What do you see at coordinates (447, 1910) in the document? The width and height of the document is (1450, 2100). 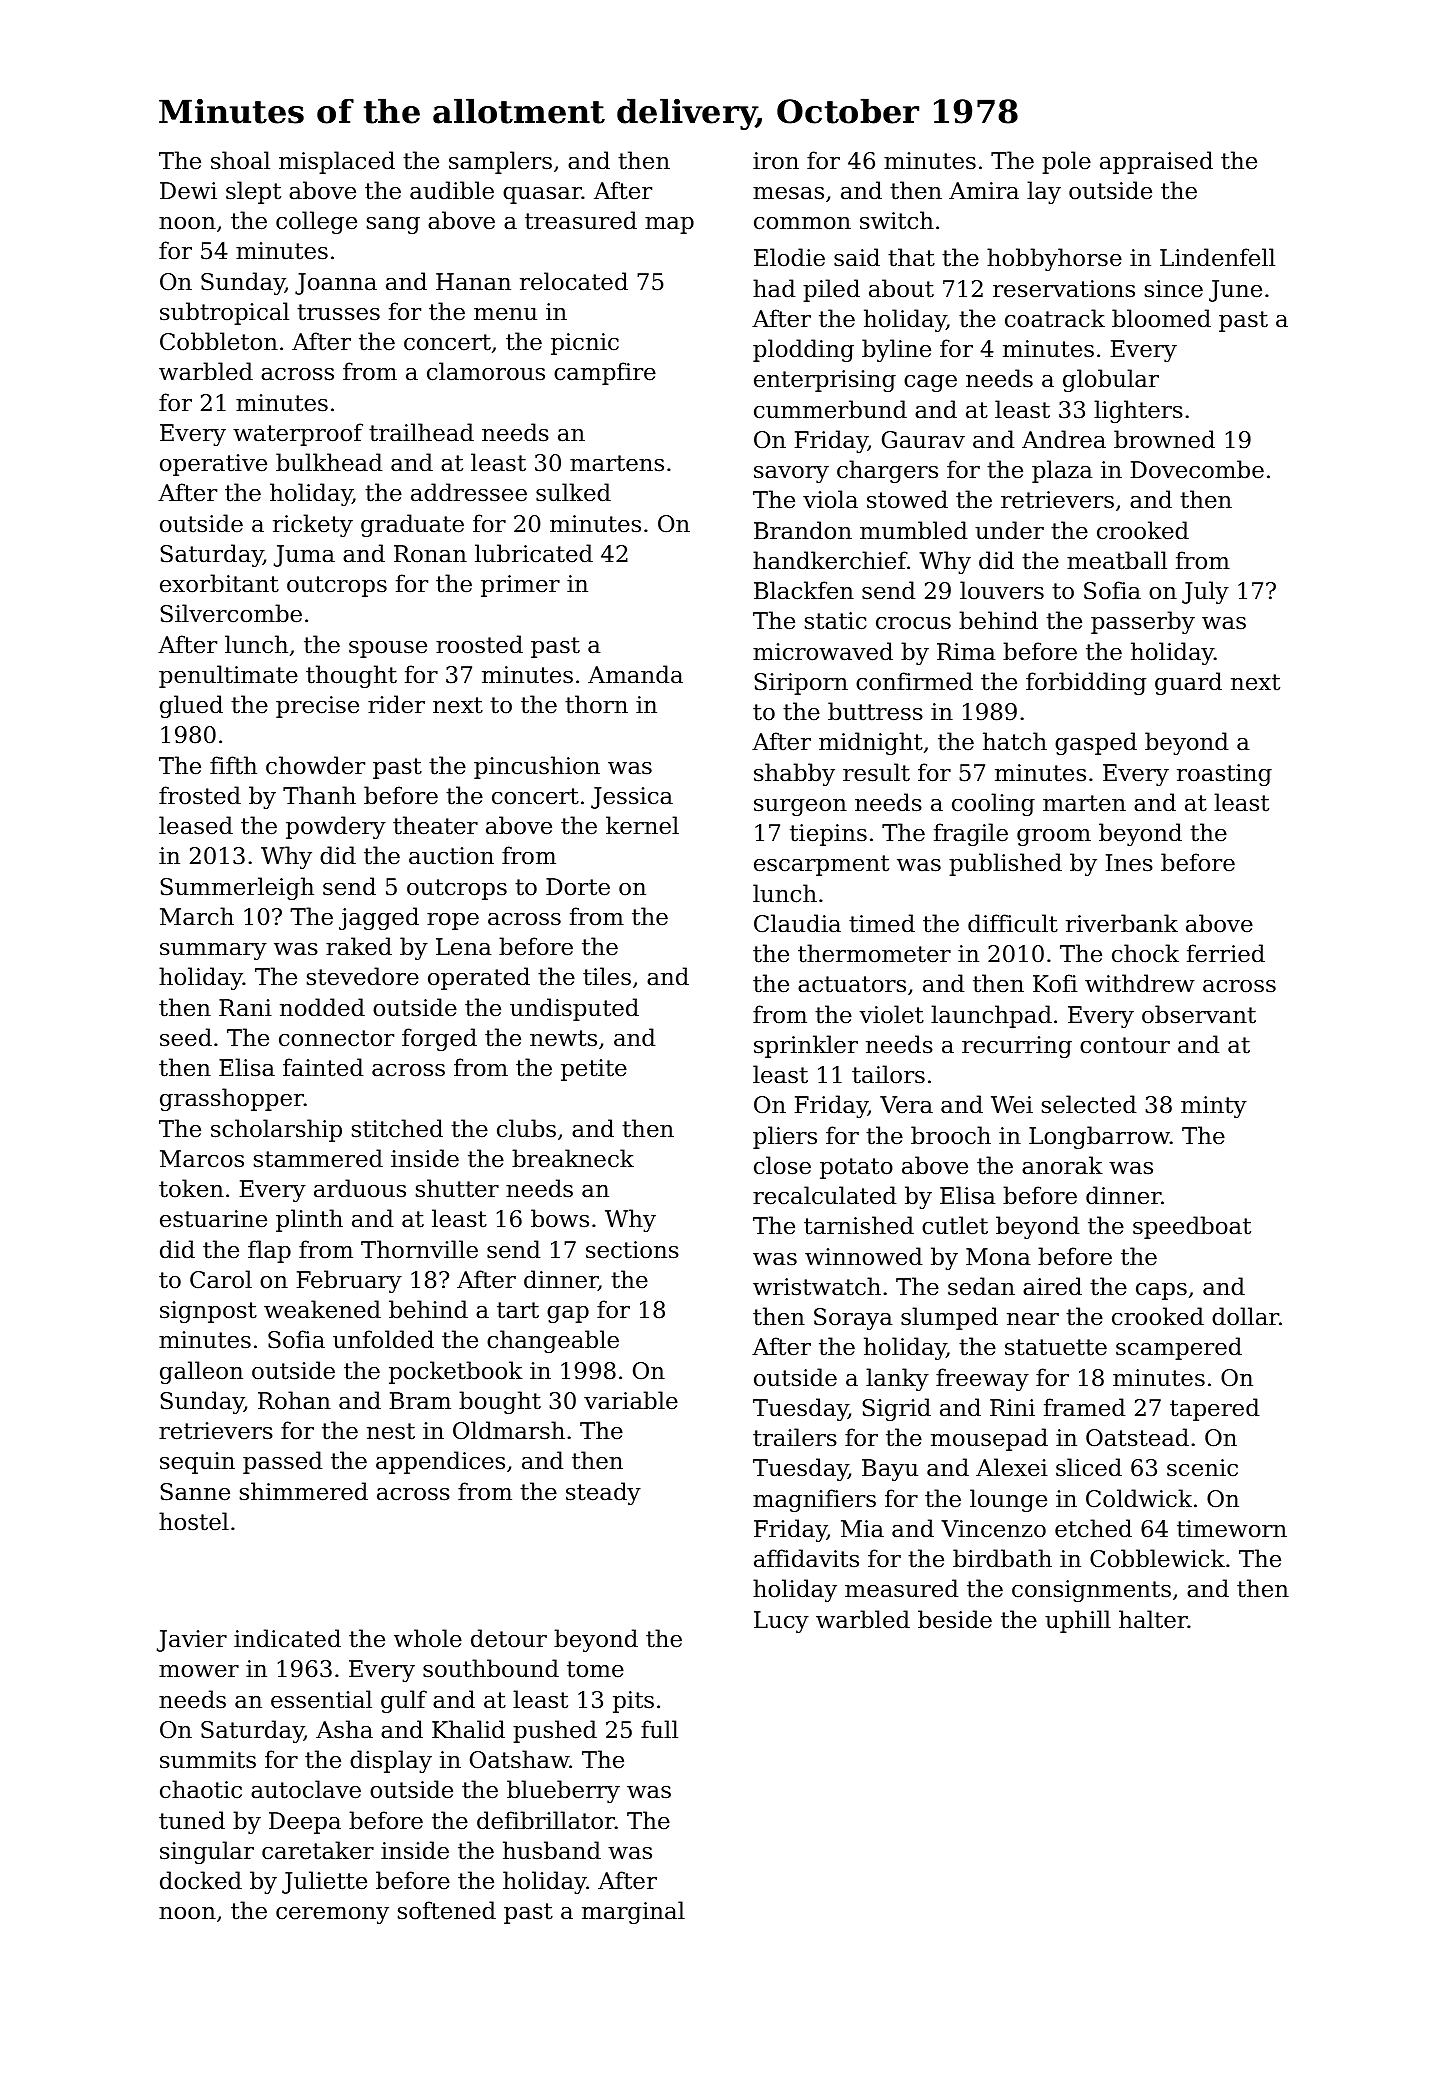 I see `softened` at bounding box center [447, 1910].
